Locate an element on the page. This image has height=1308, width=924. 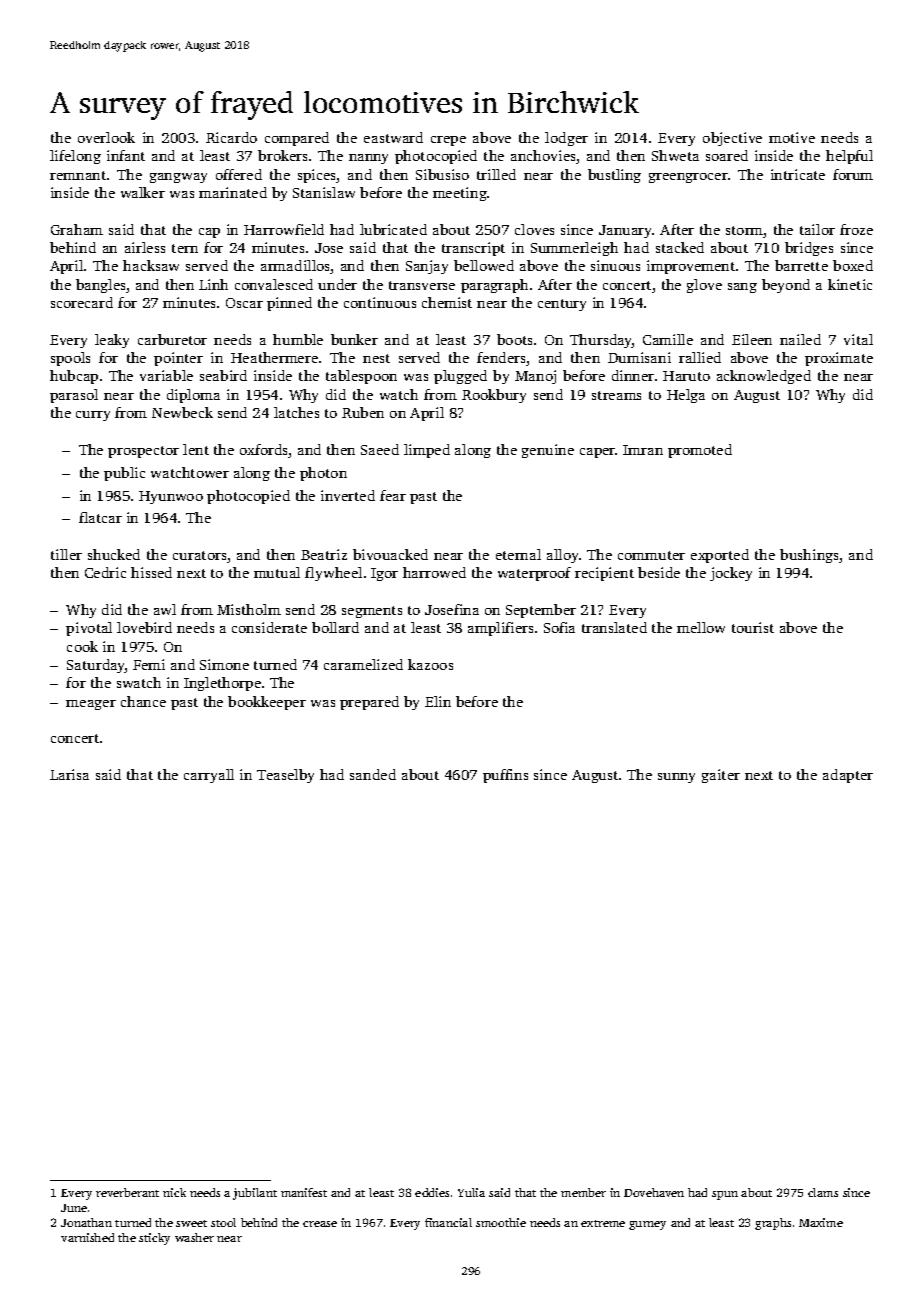
overlook is located at coordinates (106, 137).
